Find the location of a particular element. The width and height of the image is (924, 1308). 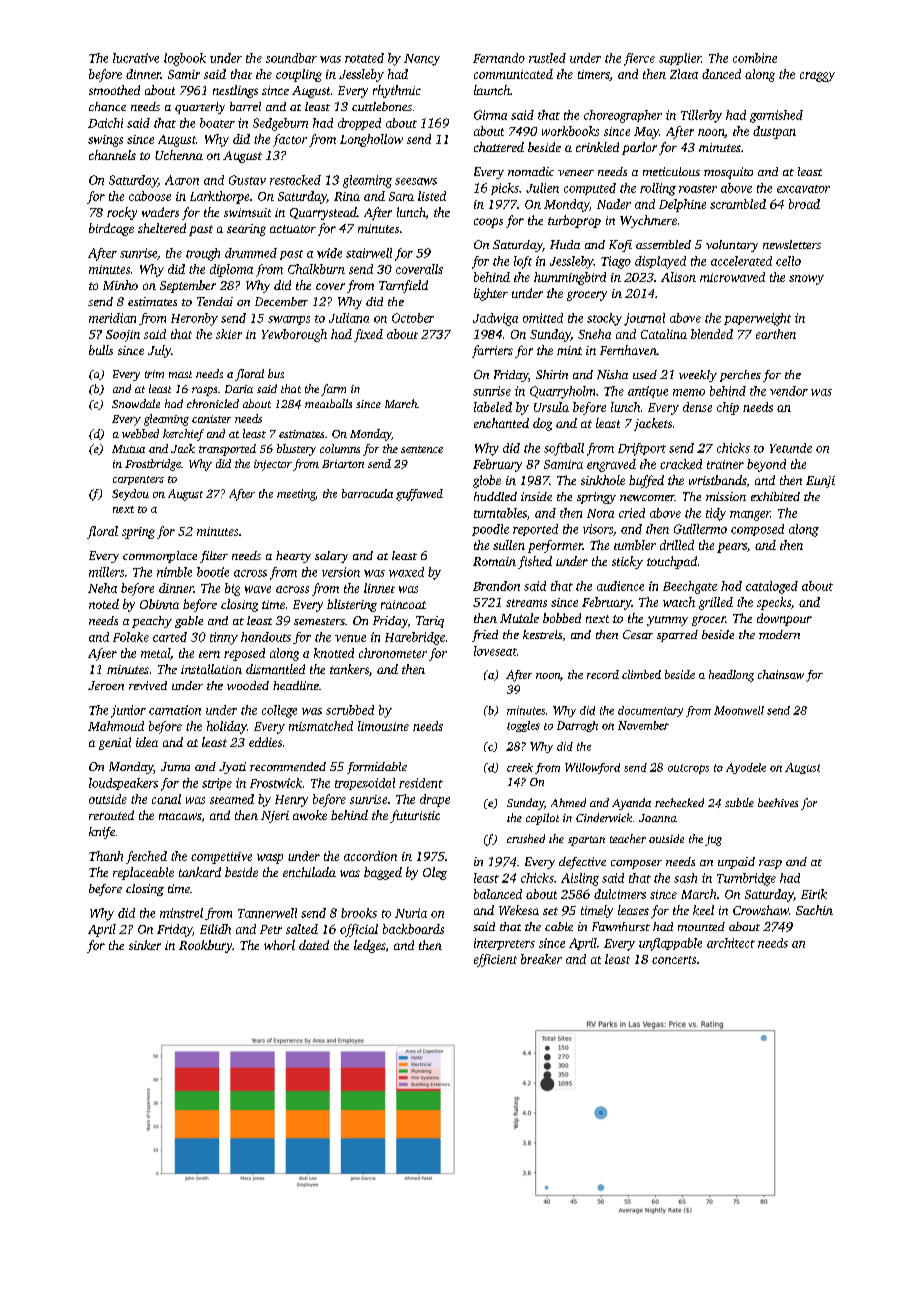

Thanh is located at coordinates (106, 856).
